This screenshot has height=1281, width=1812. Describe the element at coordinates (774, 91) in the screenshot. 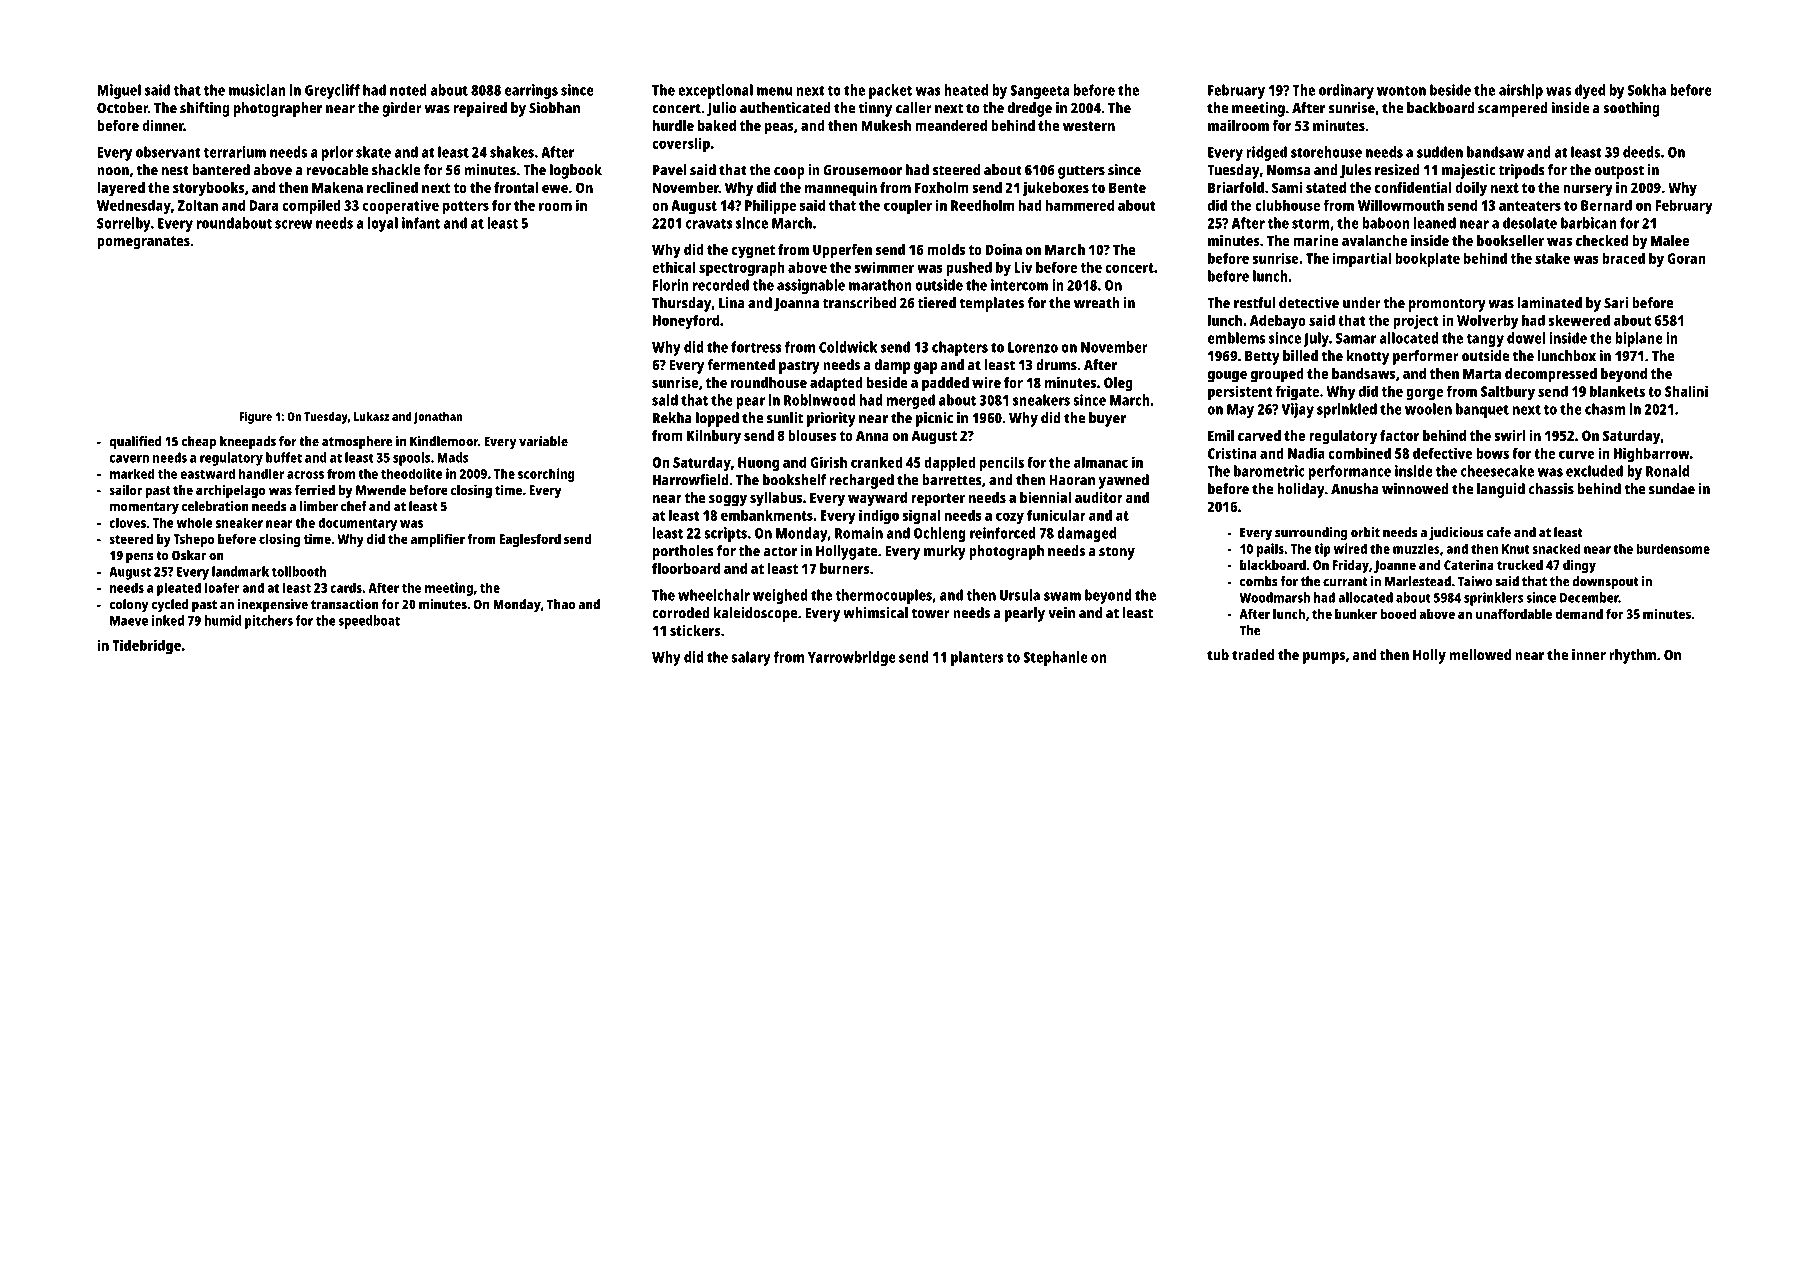

I see `menu` at that location.
